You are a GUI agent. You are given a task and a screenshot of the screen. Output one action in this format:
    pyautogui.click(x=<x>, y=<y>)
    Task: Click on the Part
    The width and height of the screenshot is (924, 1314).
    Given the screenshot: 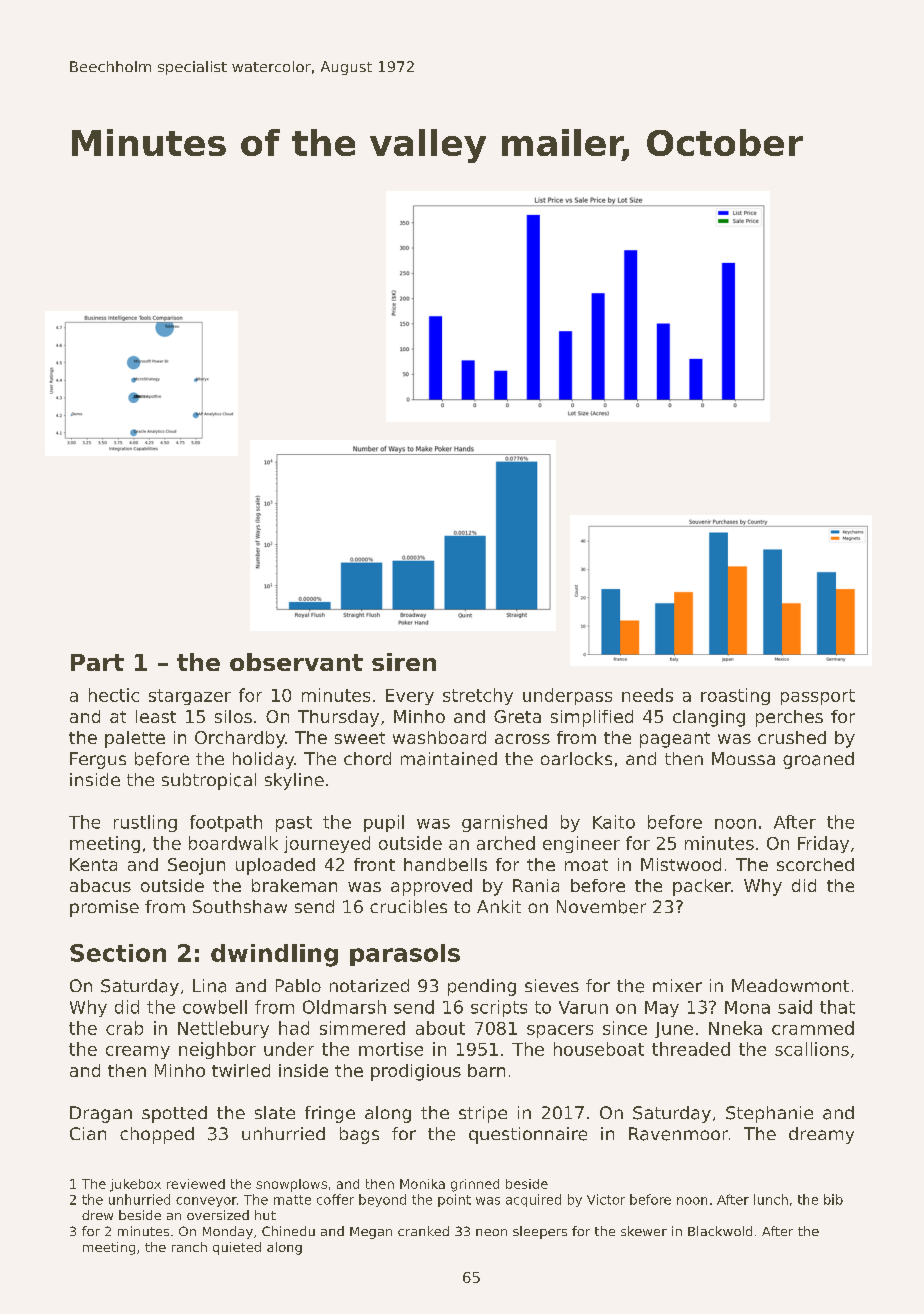 What is the action you would take?
    pyautogui.click(x=97, y=662)
